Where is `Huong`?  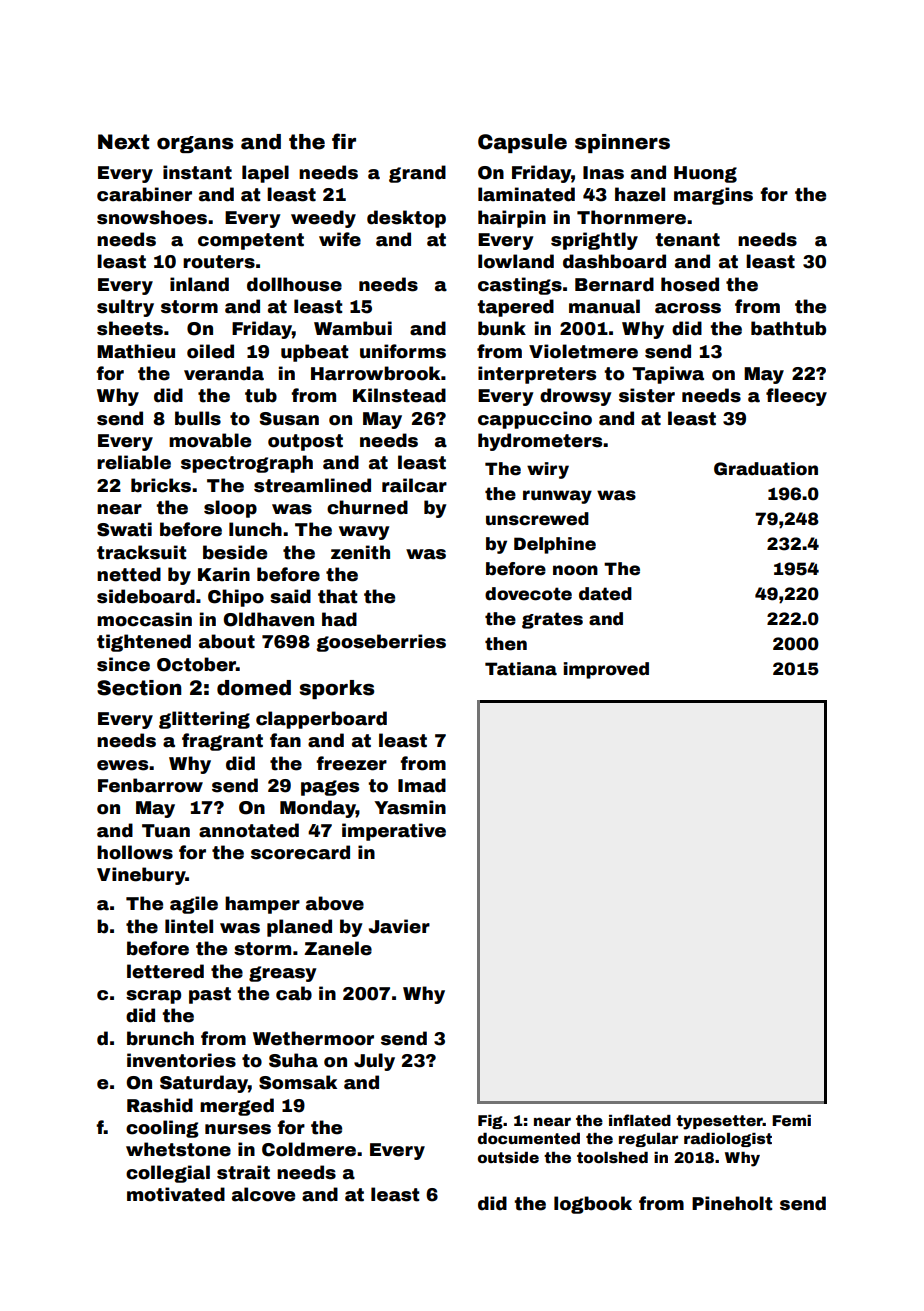 Huong is located at coordinates (705, 174).
